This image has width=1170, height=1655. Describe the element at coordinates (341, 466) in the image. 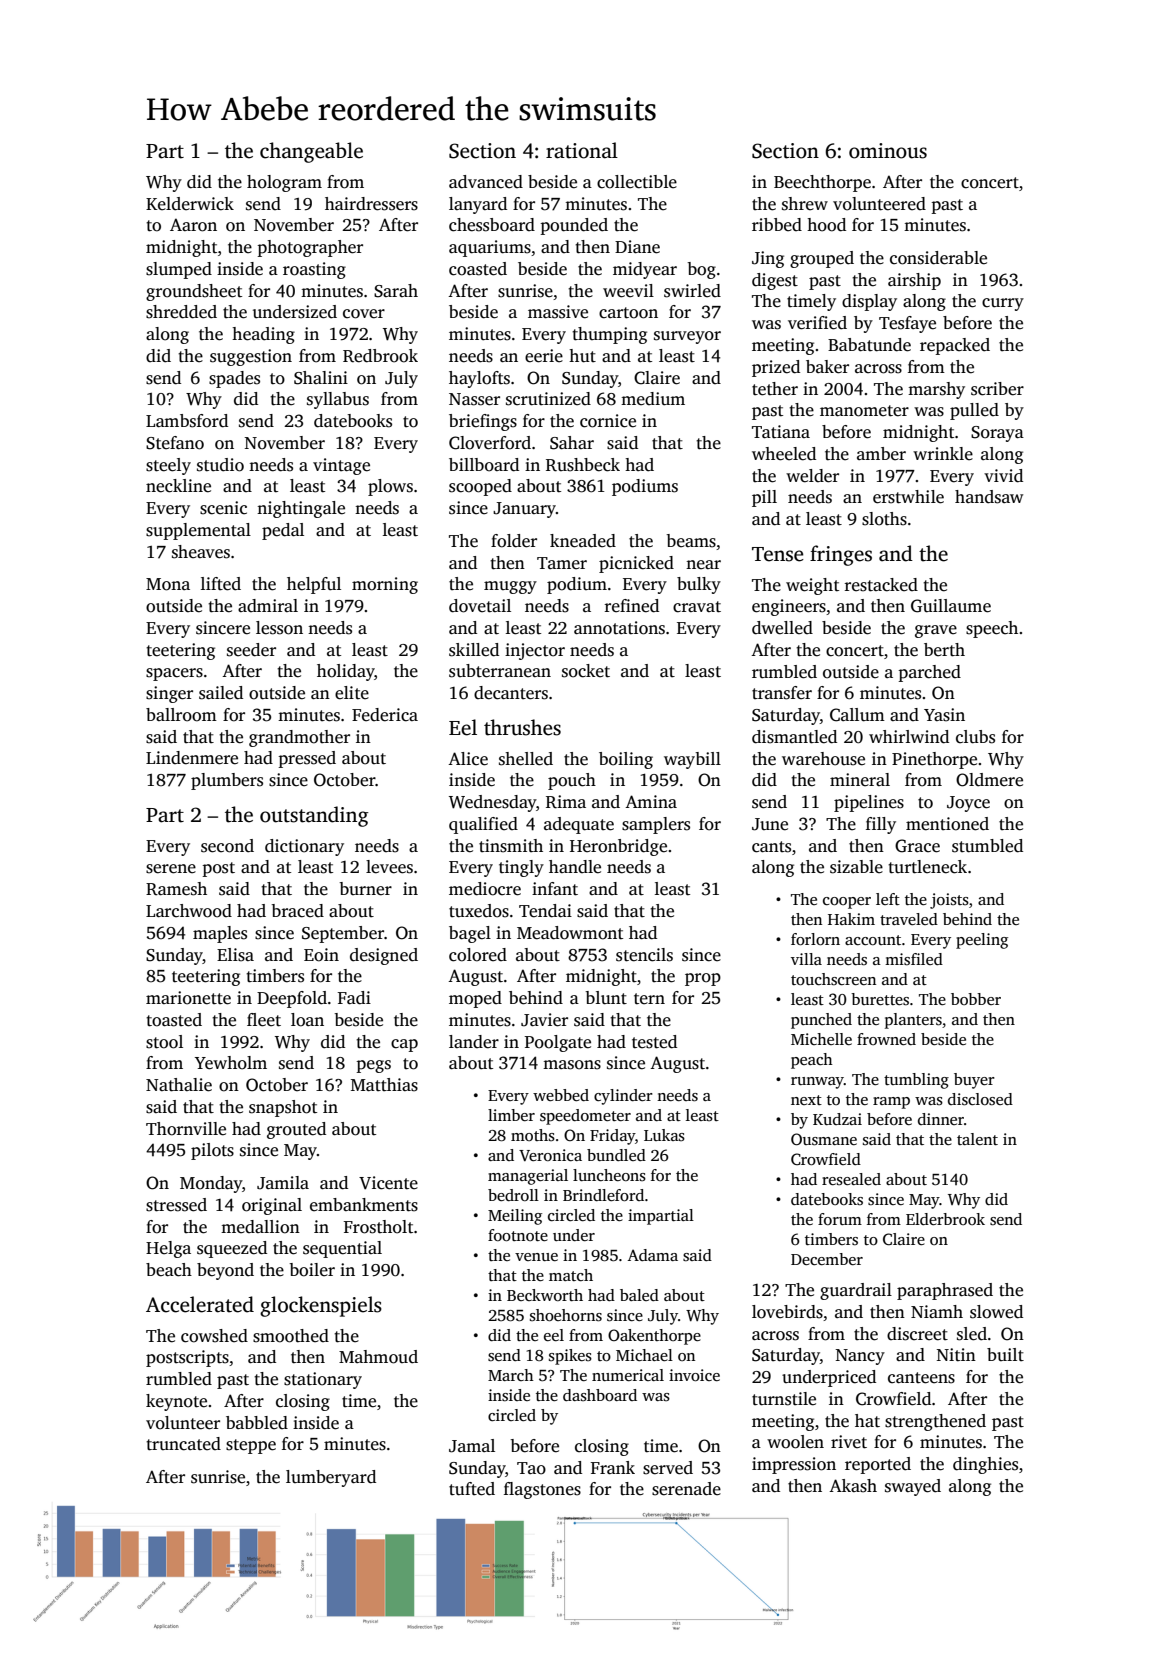

I see `vintage` at that location.
